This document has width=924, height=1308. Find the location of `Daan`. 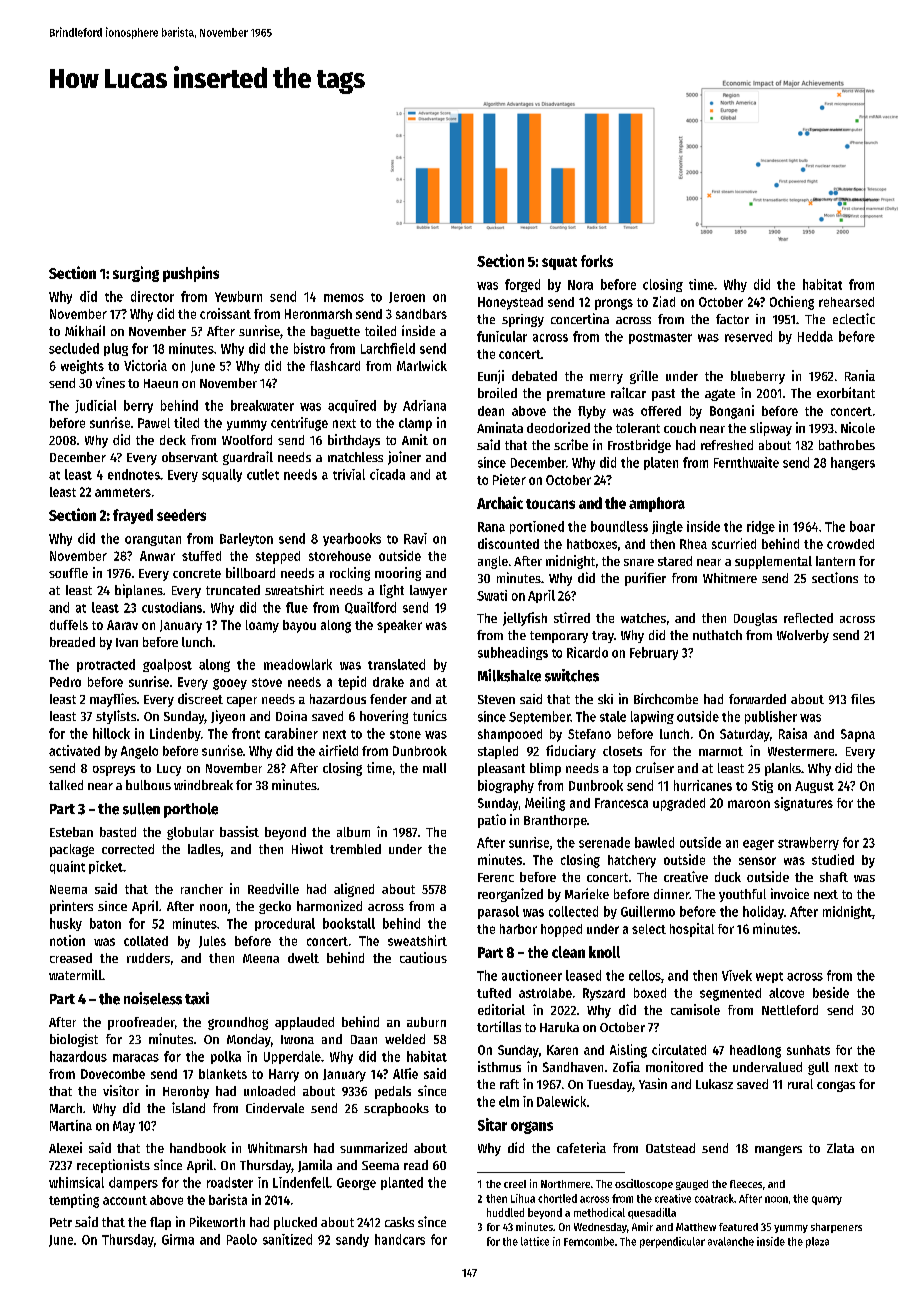

Daan is located at coordinates (364, 1039).
